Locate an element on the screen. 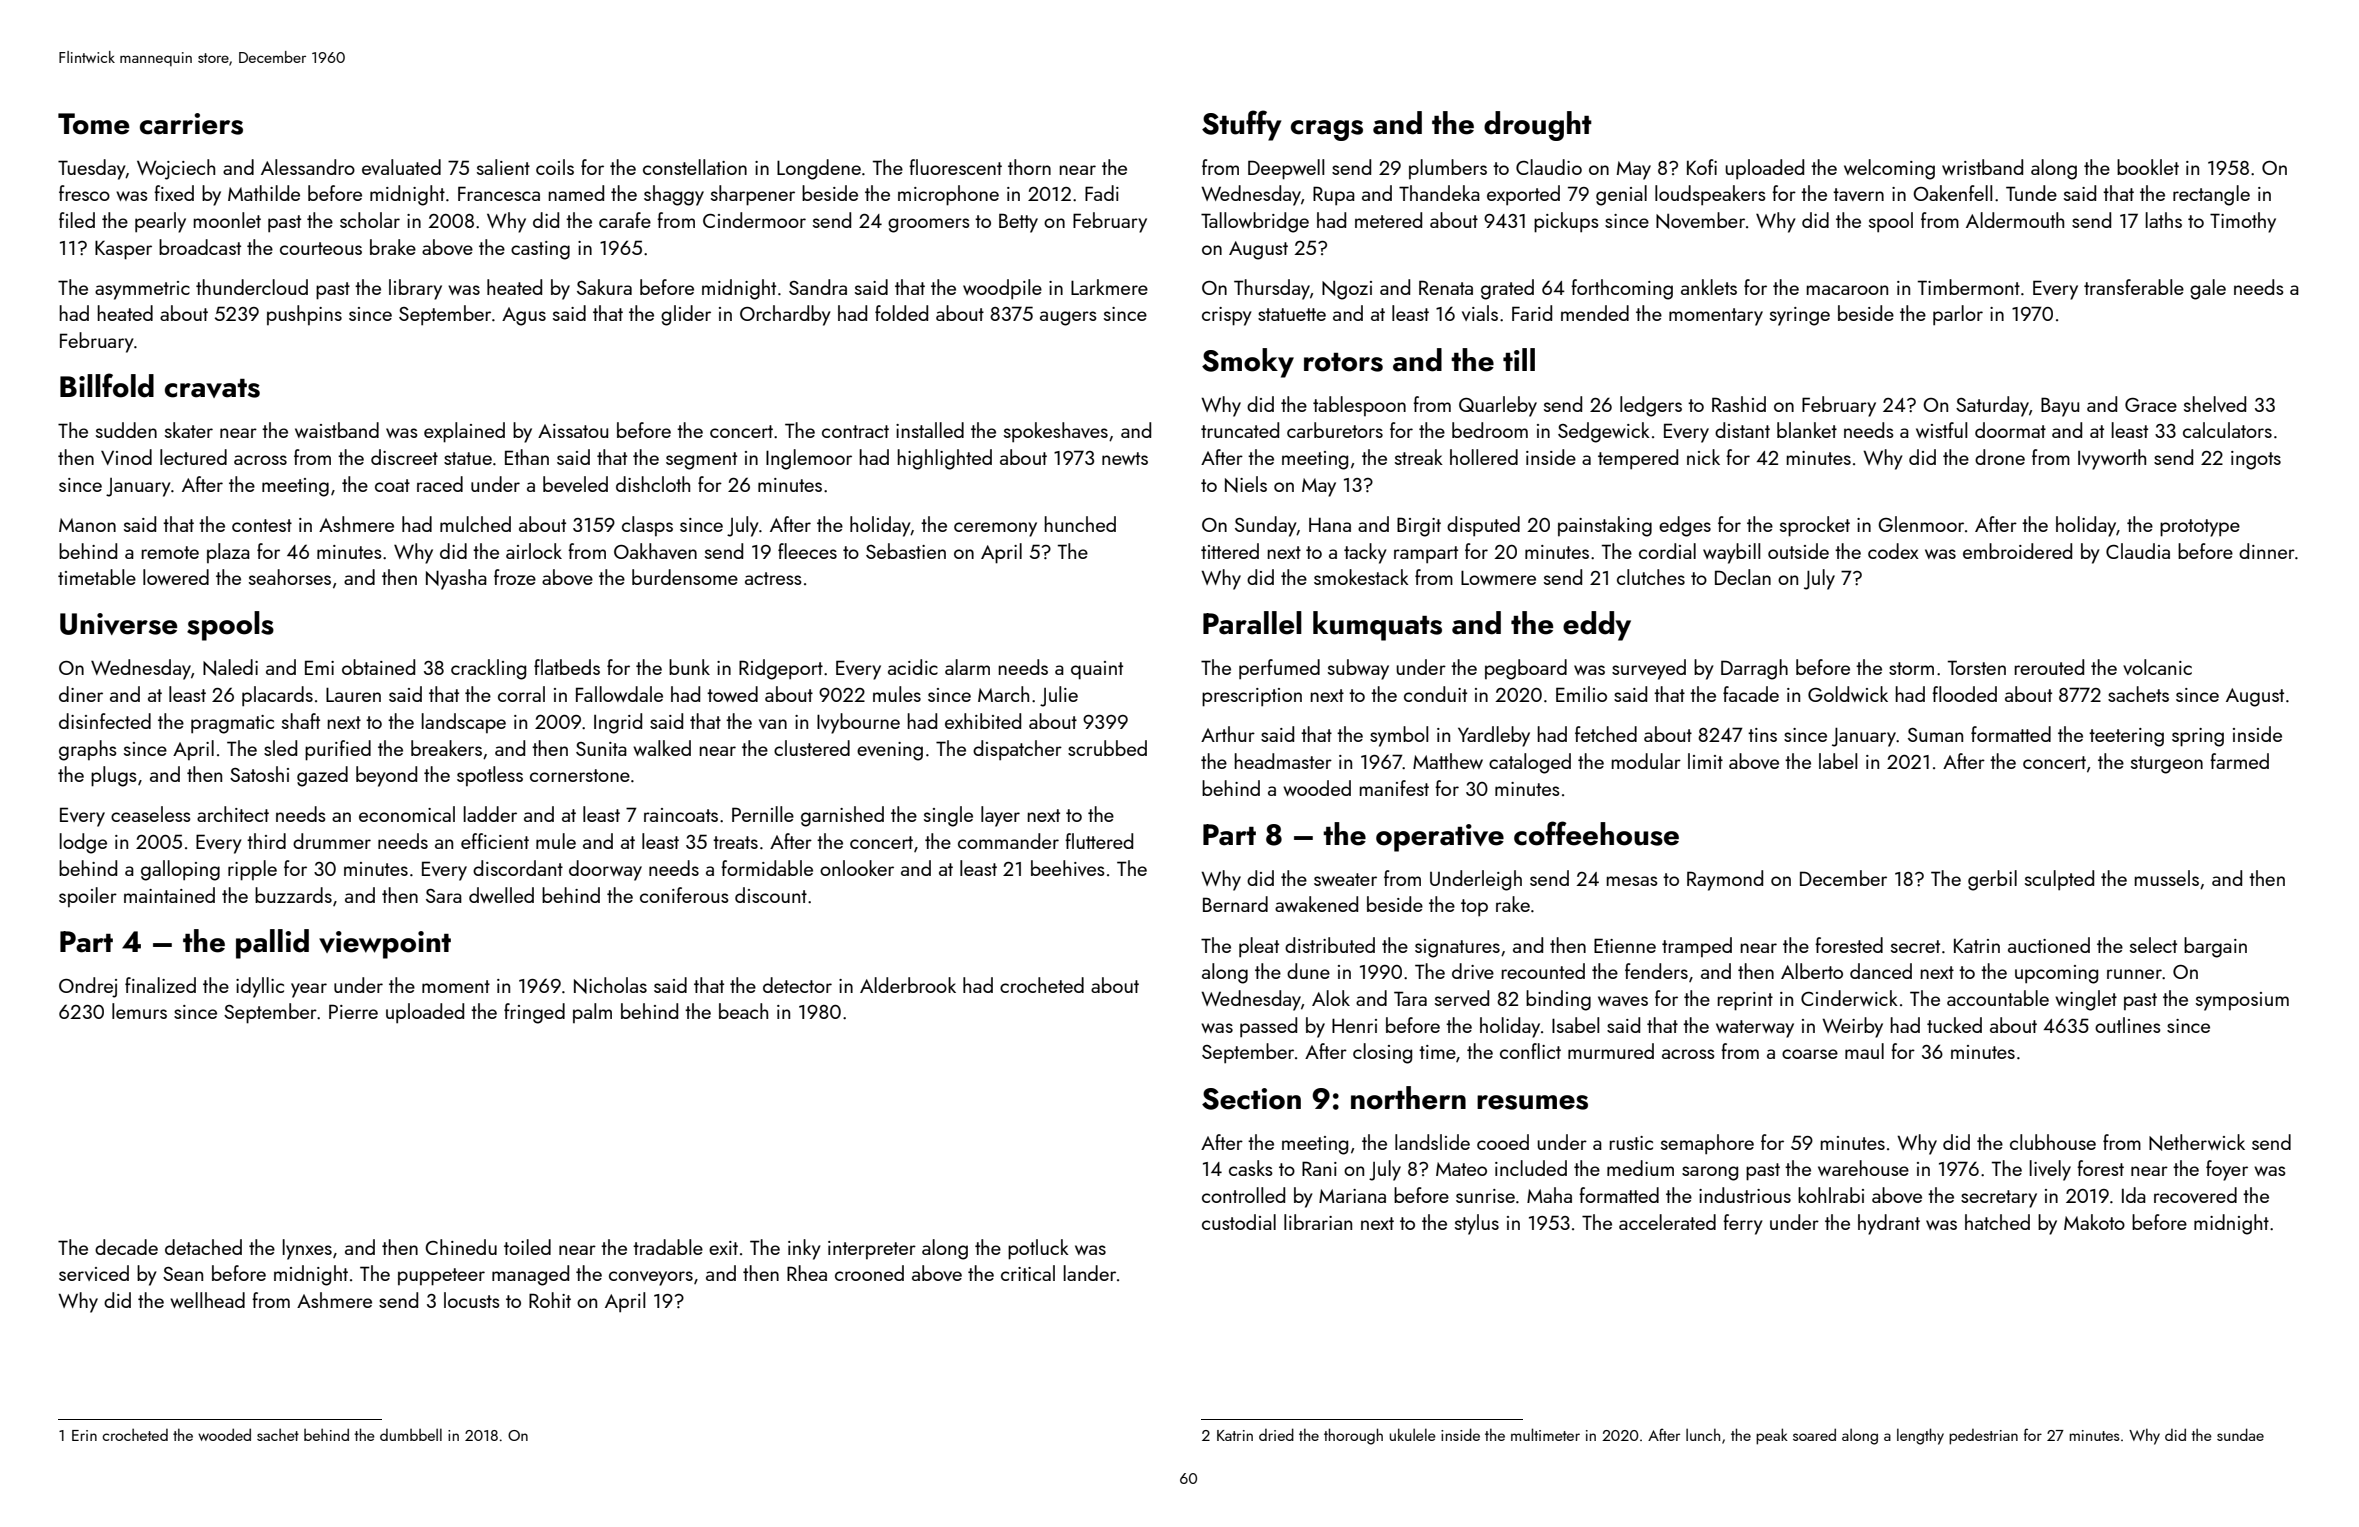  Raymond is located at coordinates (1725, 880).
